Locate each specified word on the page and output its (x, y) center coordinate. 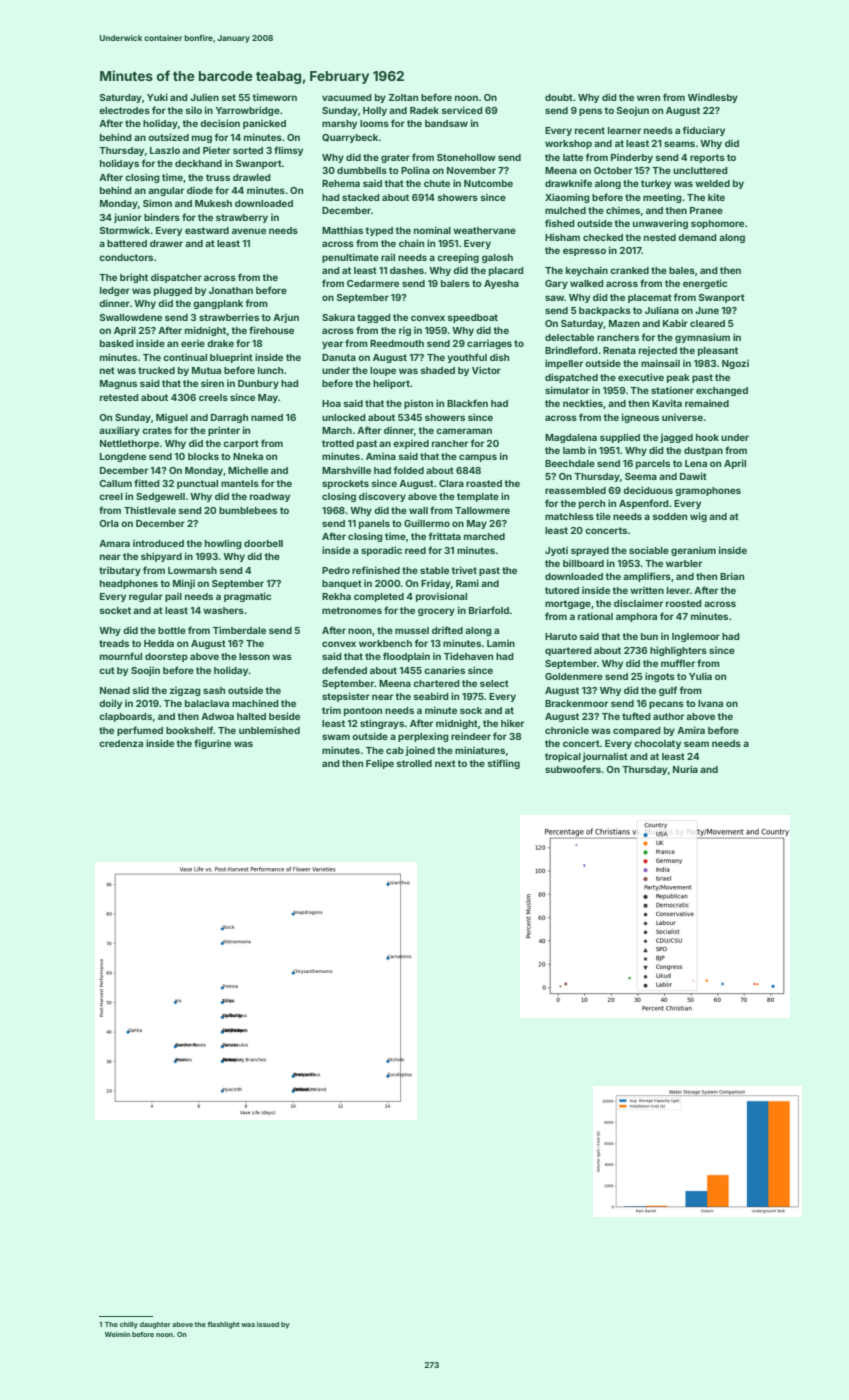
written (647, 590)
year (332, 345)
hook (707, 437)
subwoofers (573, 769)
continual (185, 357)
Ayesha (501, 284)
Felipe (380, 764)
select (494, 683)
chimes (623, 210)
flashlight (223, 1325)
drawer (166, 243)
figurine (212, 744)
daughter (155, 1325)
